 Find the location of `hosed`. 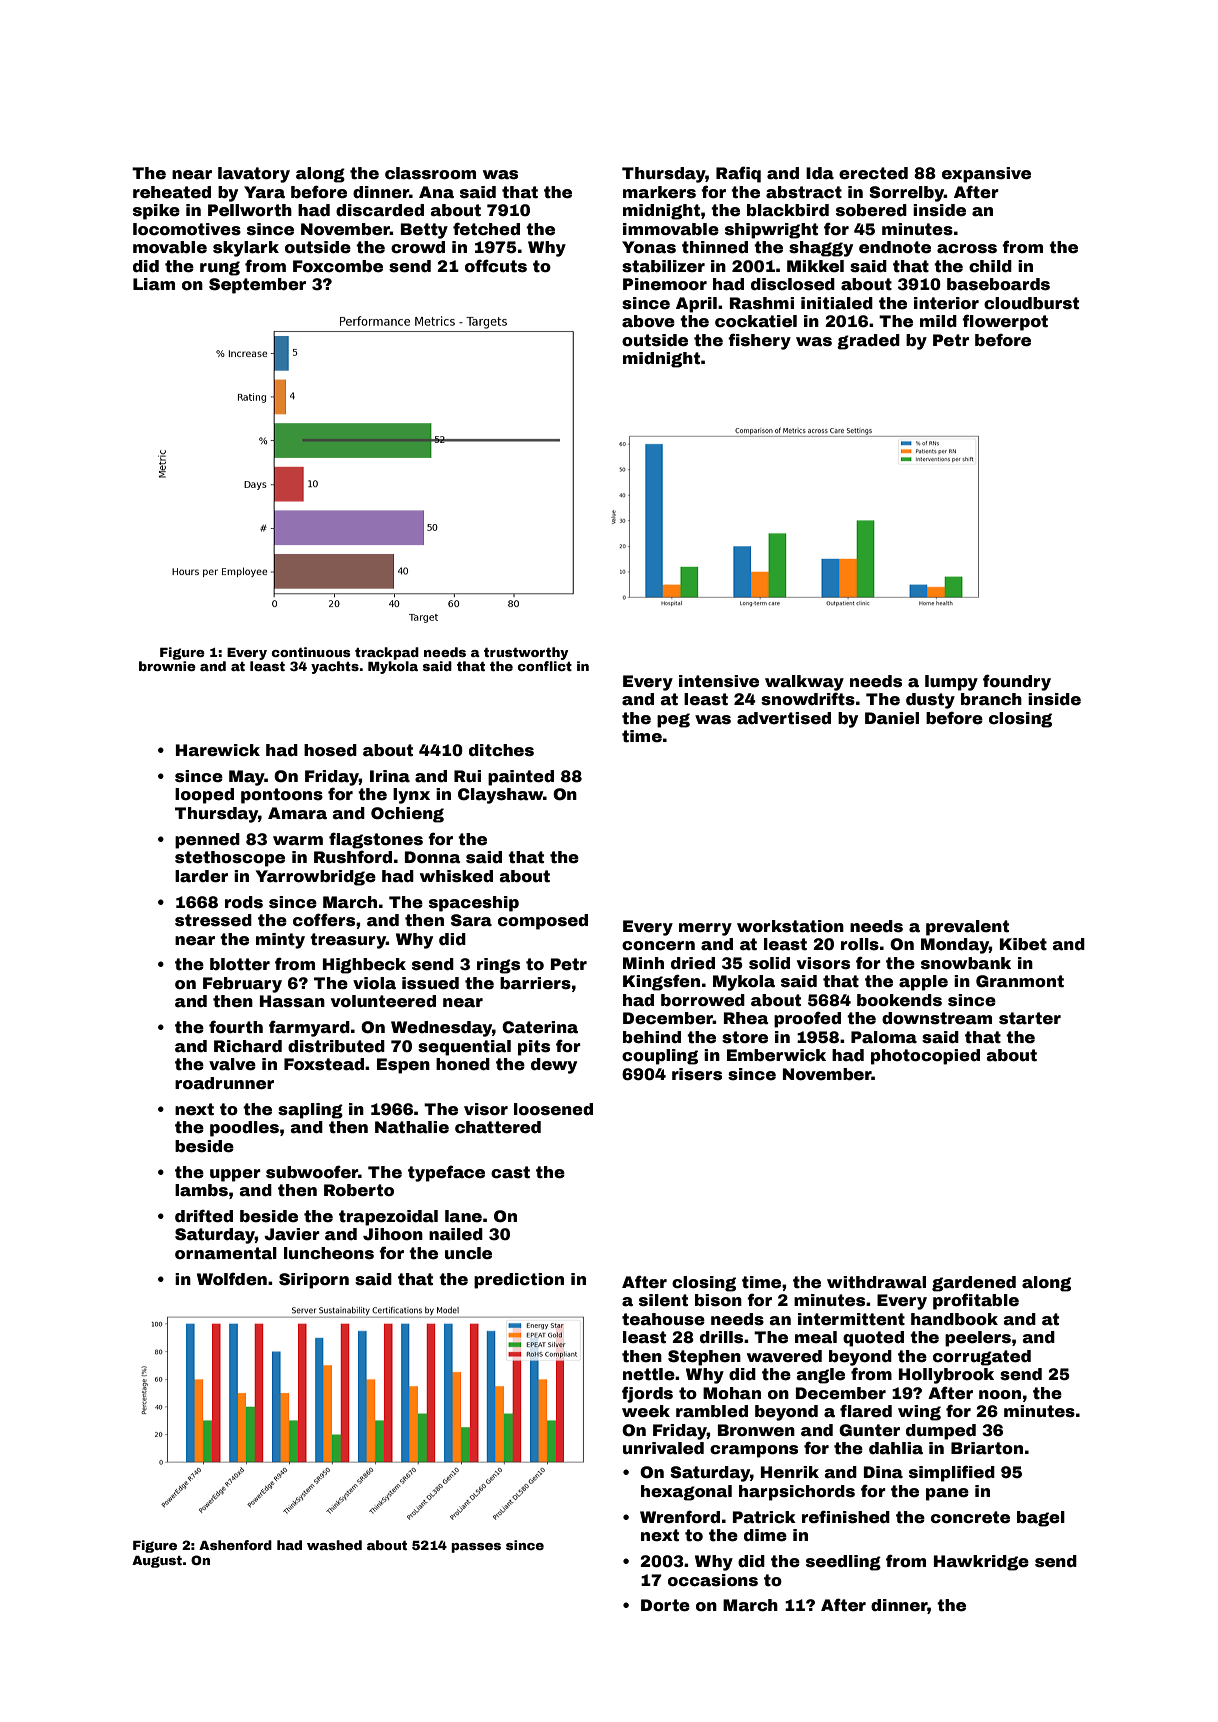

hosed is located at coordinates (330, 750).
